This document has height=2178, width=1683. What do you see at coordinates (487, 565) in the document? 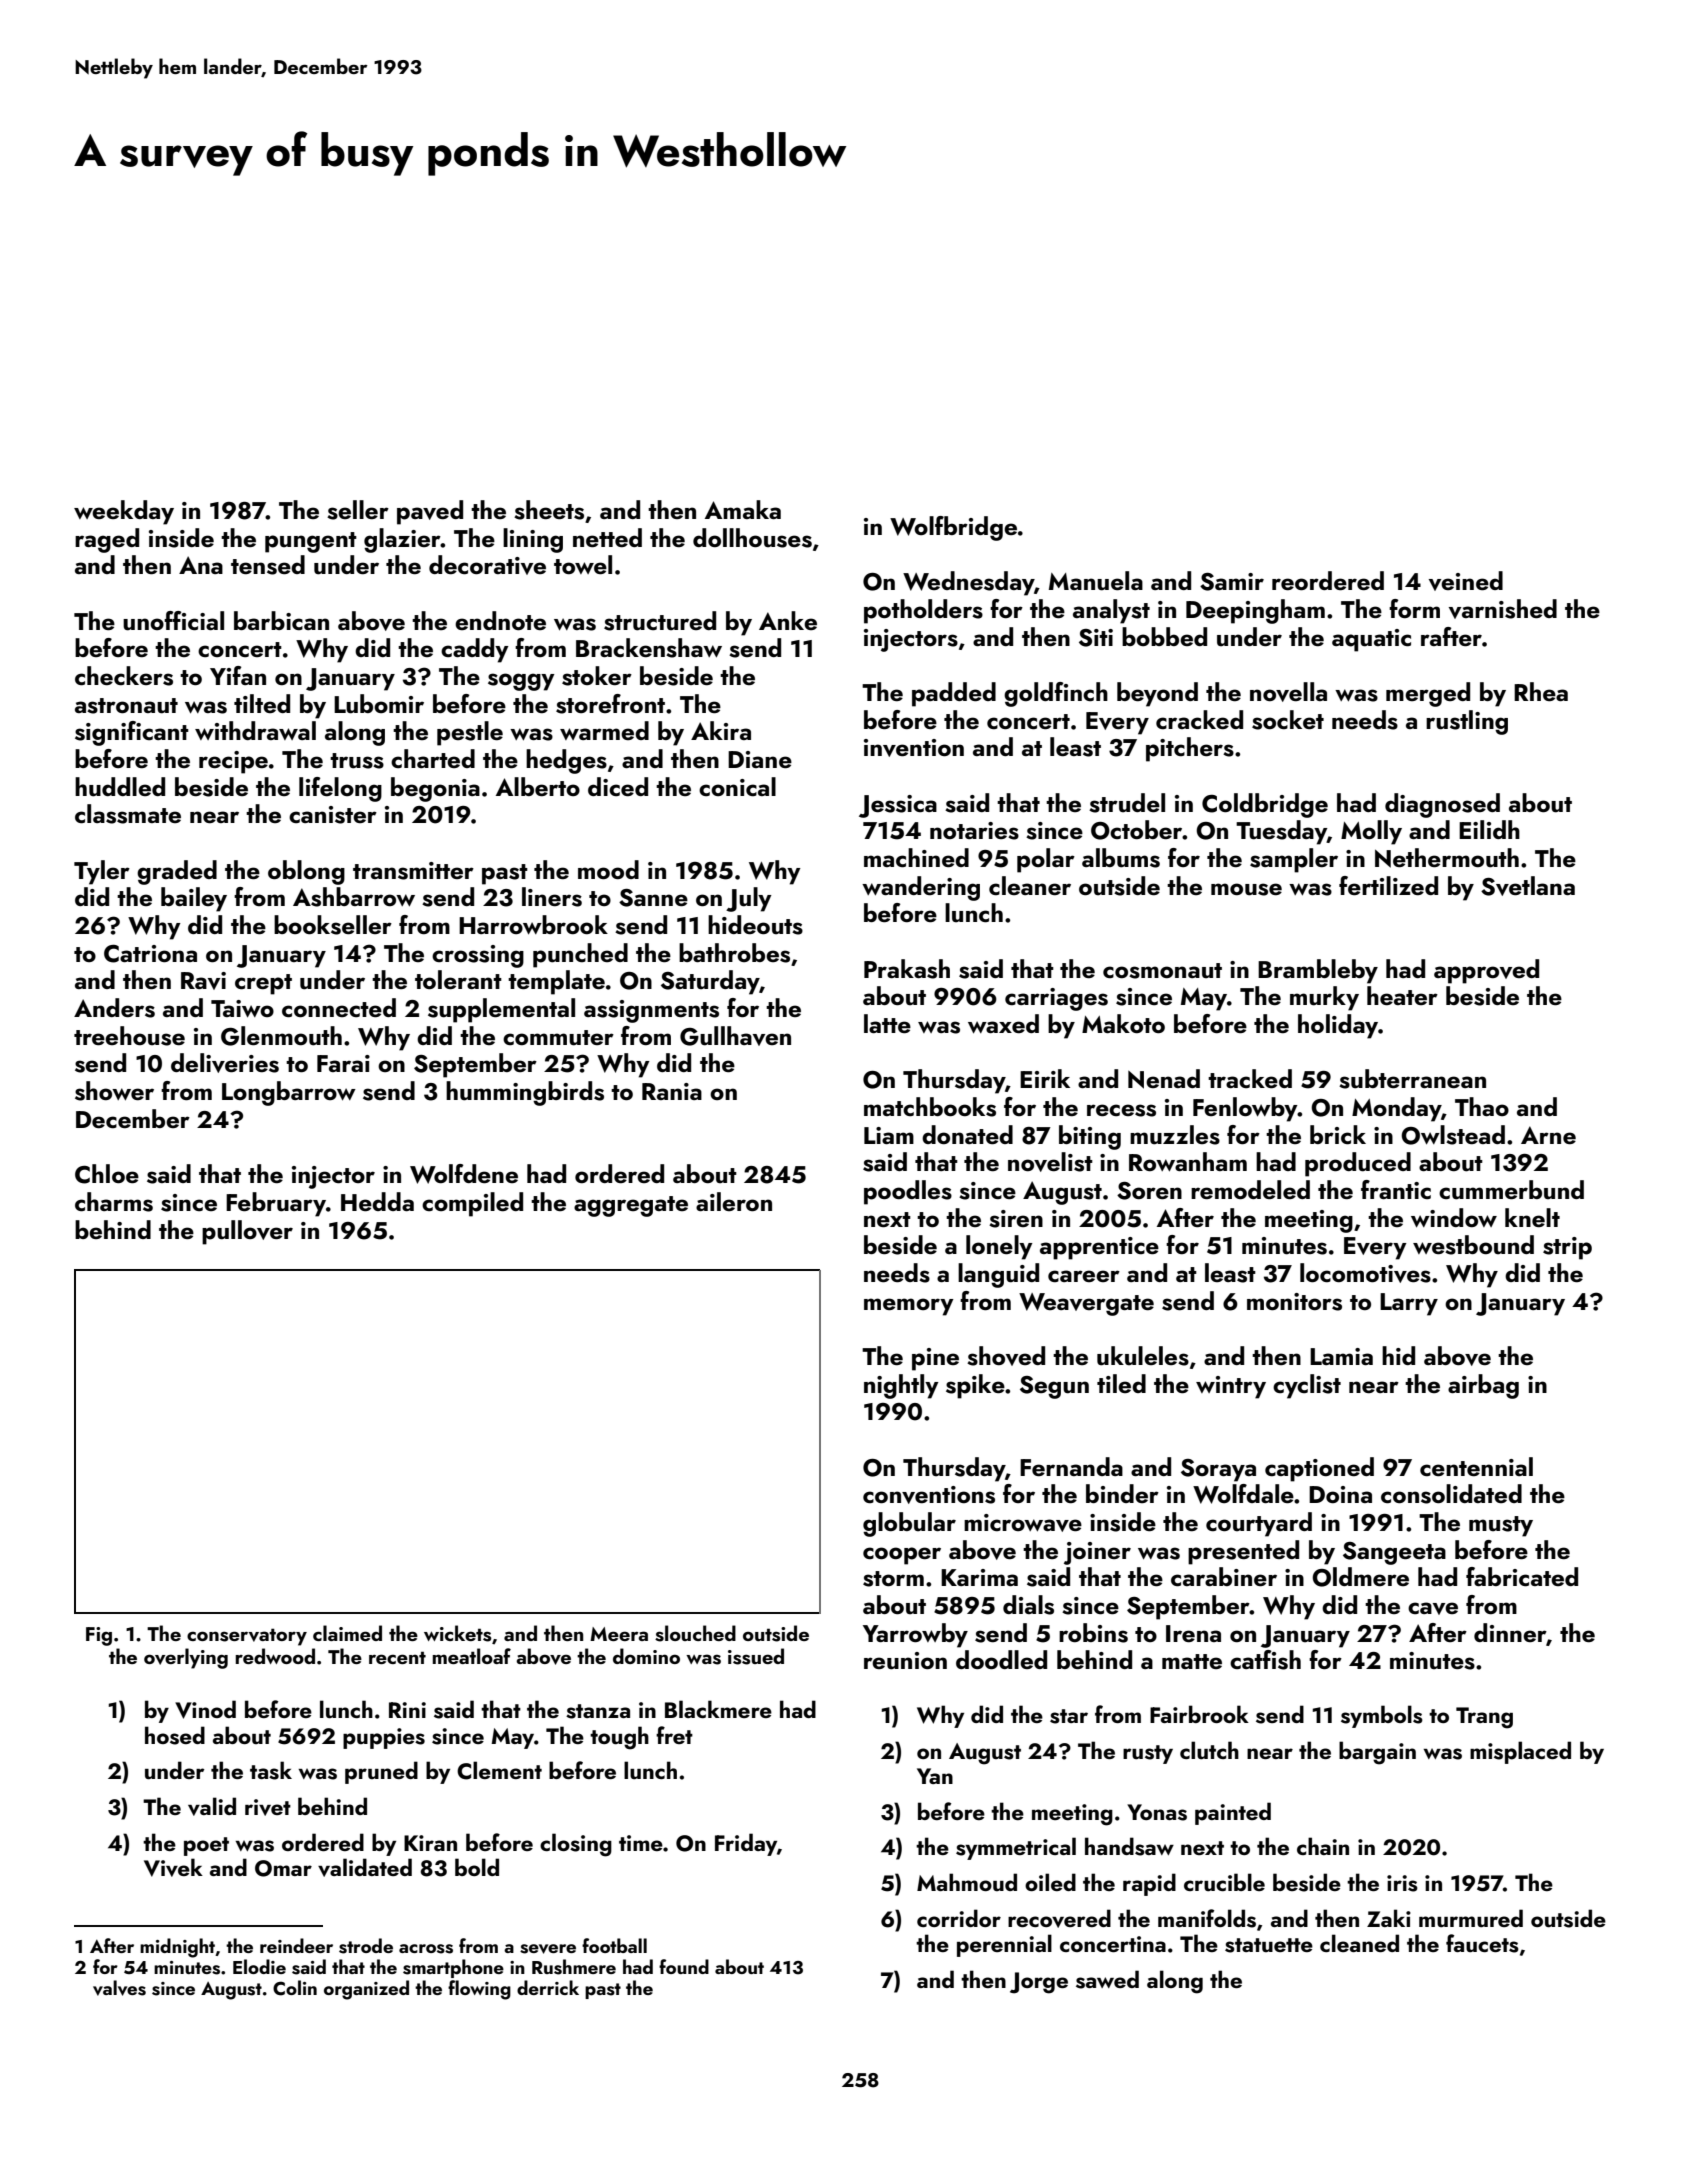
I see `decorative` at bounding box center [487, 565].
